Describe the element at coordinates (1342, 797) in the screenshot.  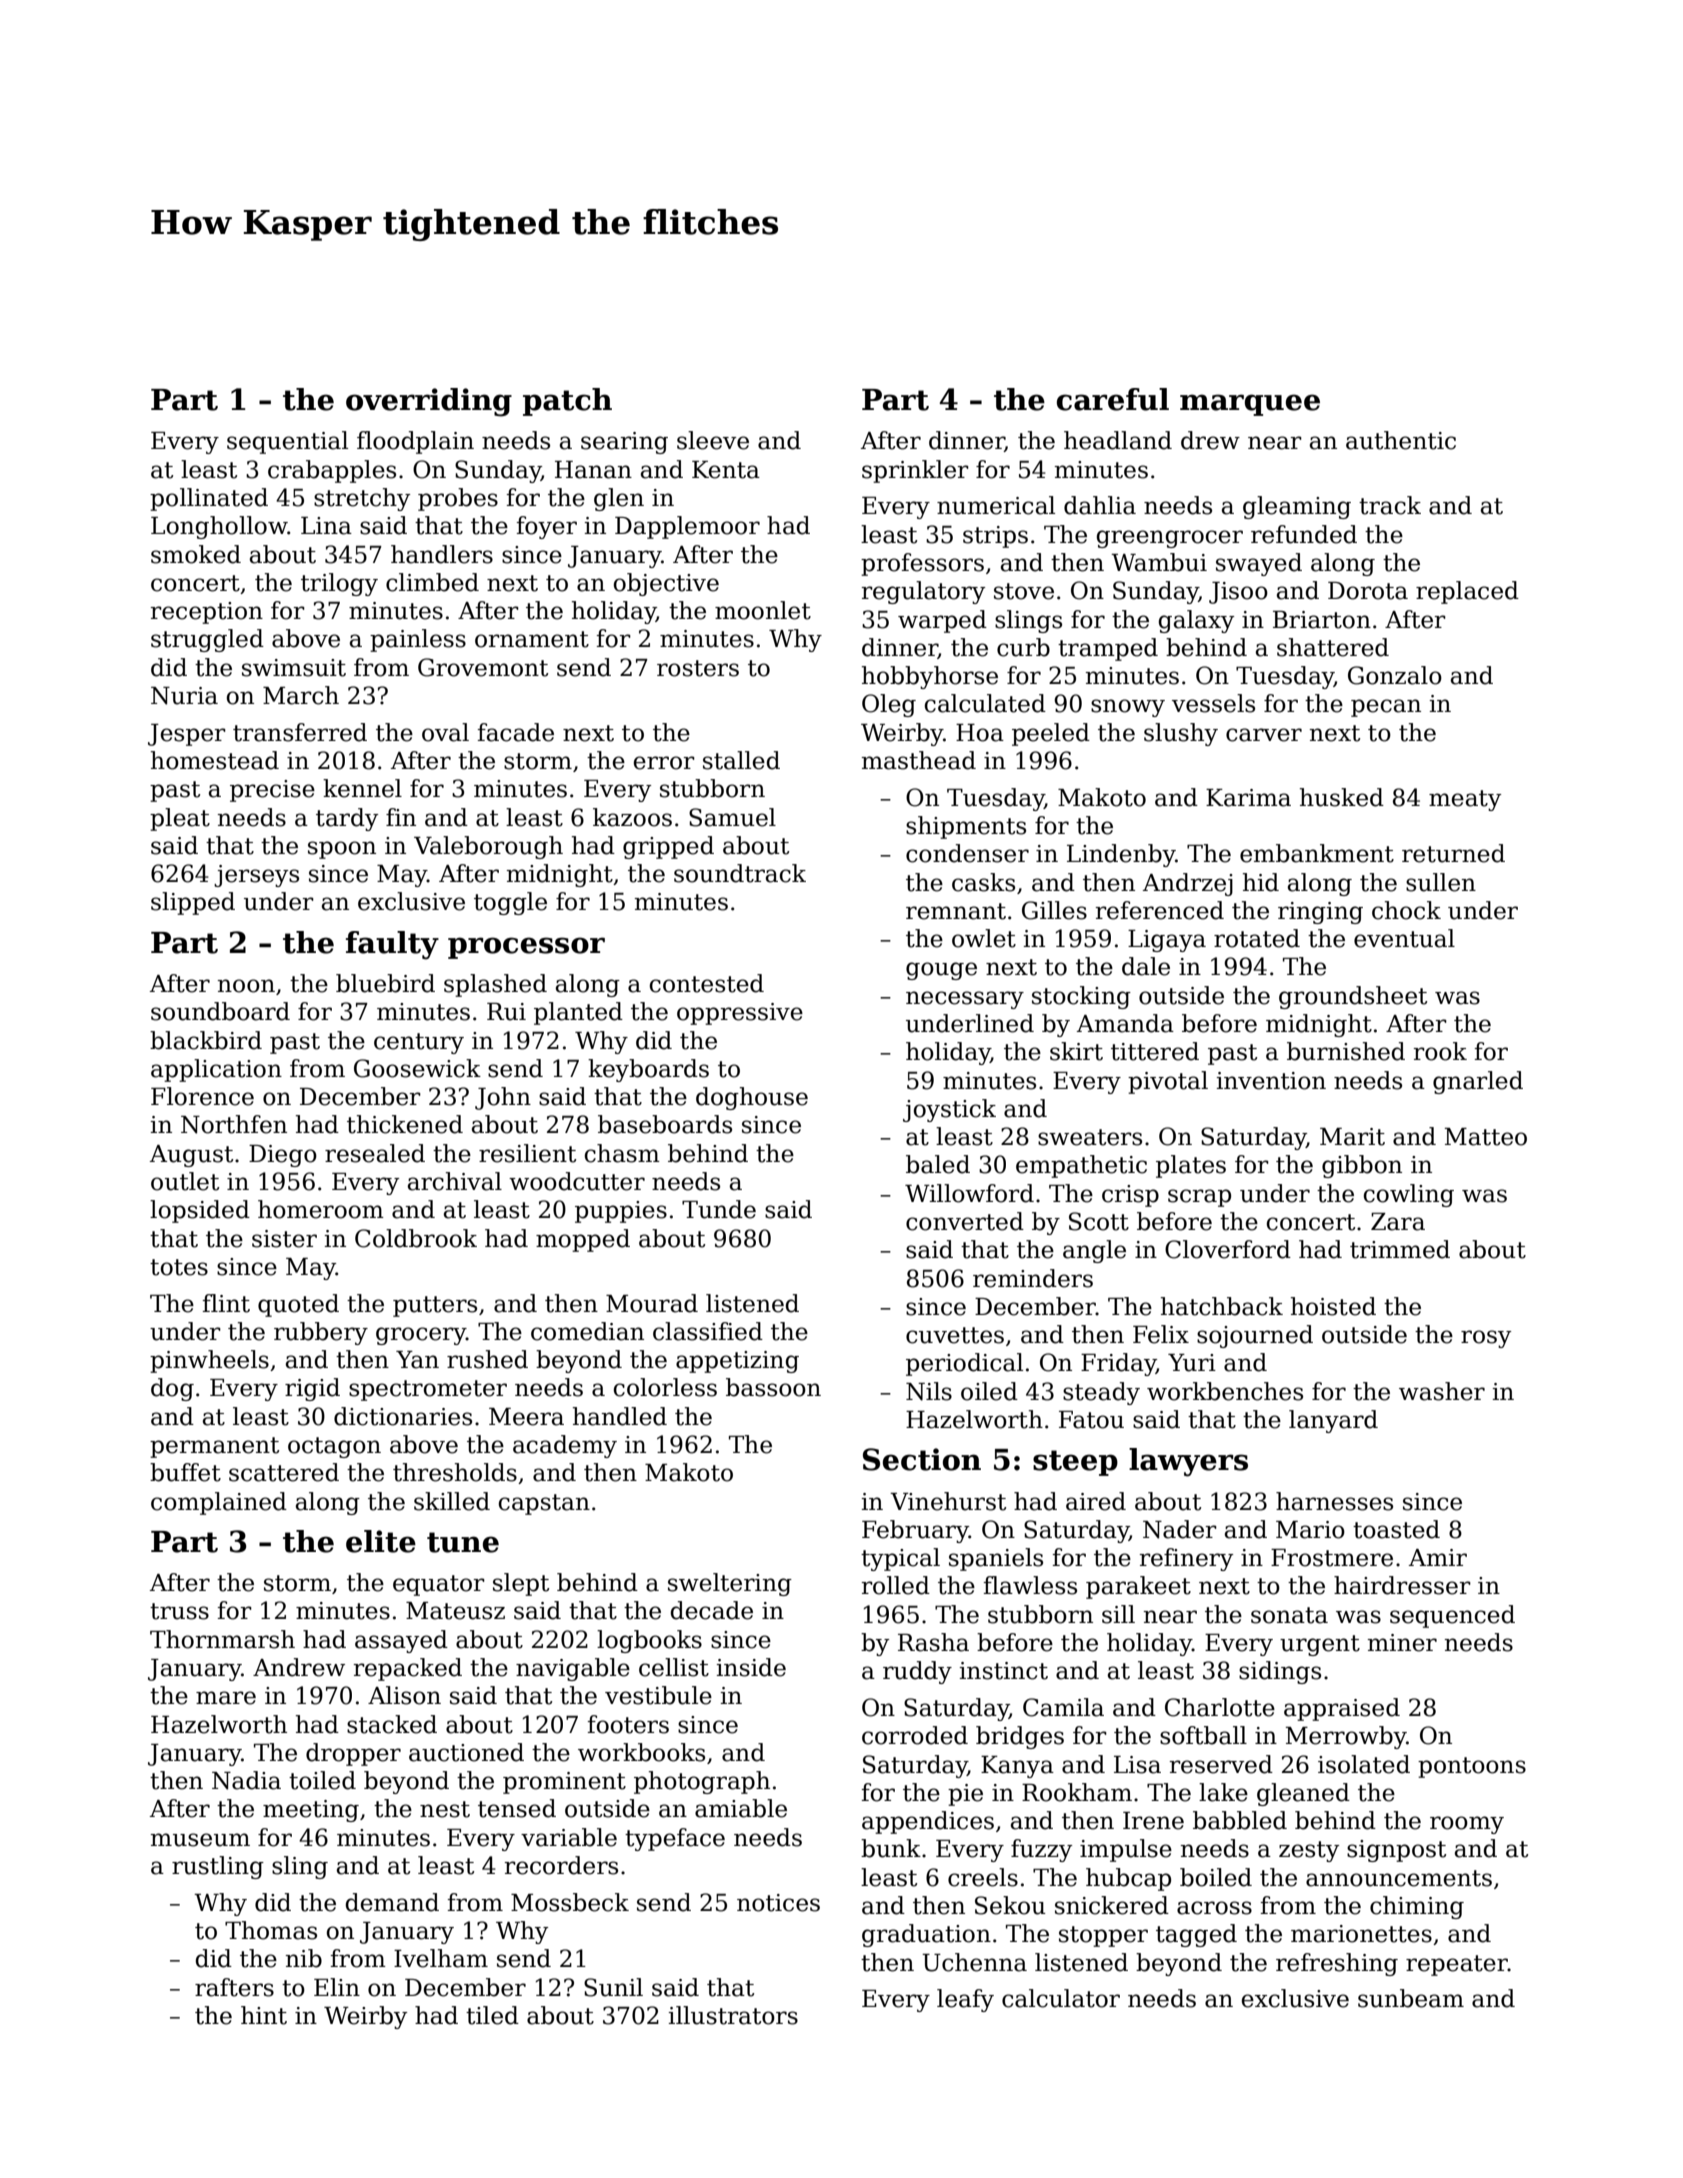
I see `husked` at that location.
